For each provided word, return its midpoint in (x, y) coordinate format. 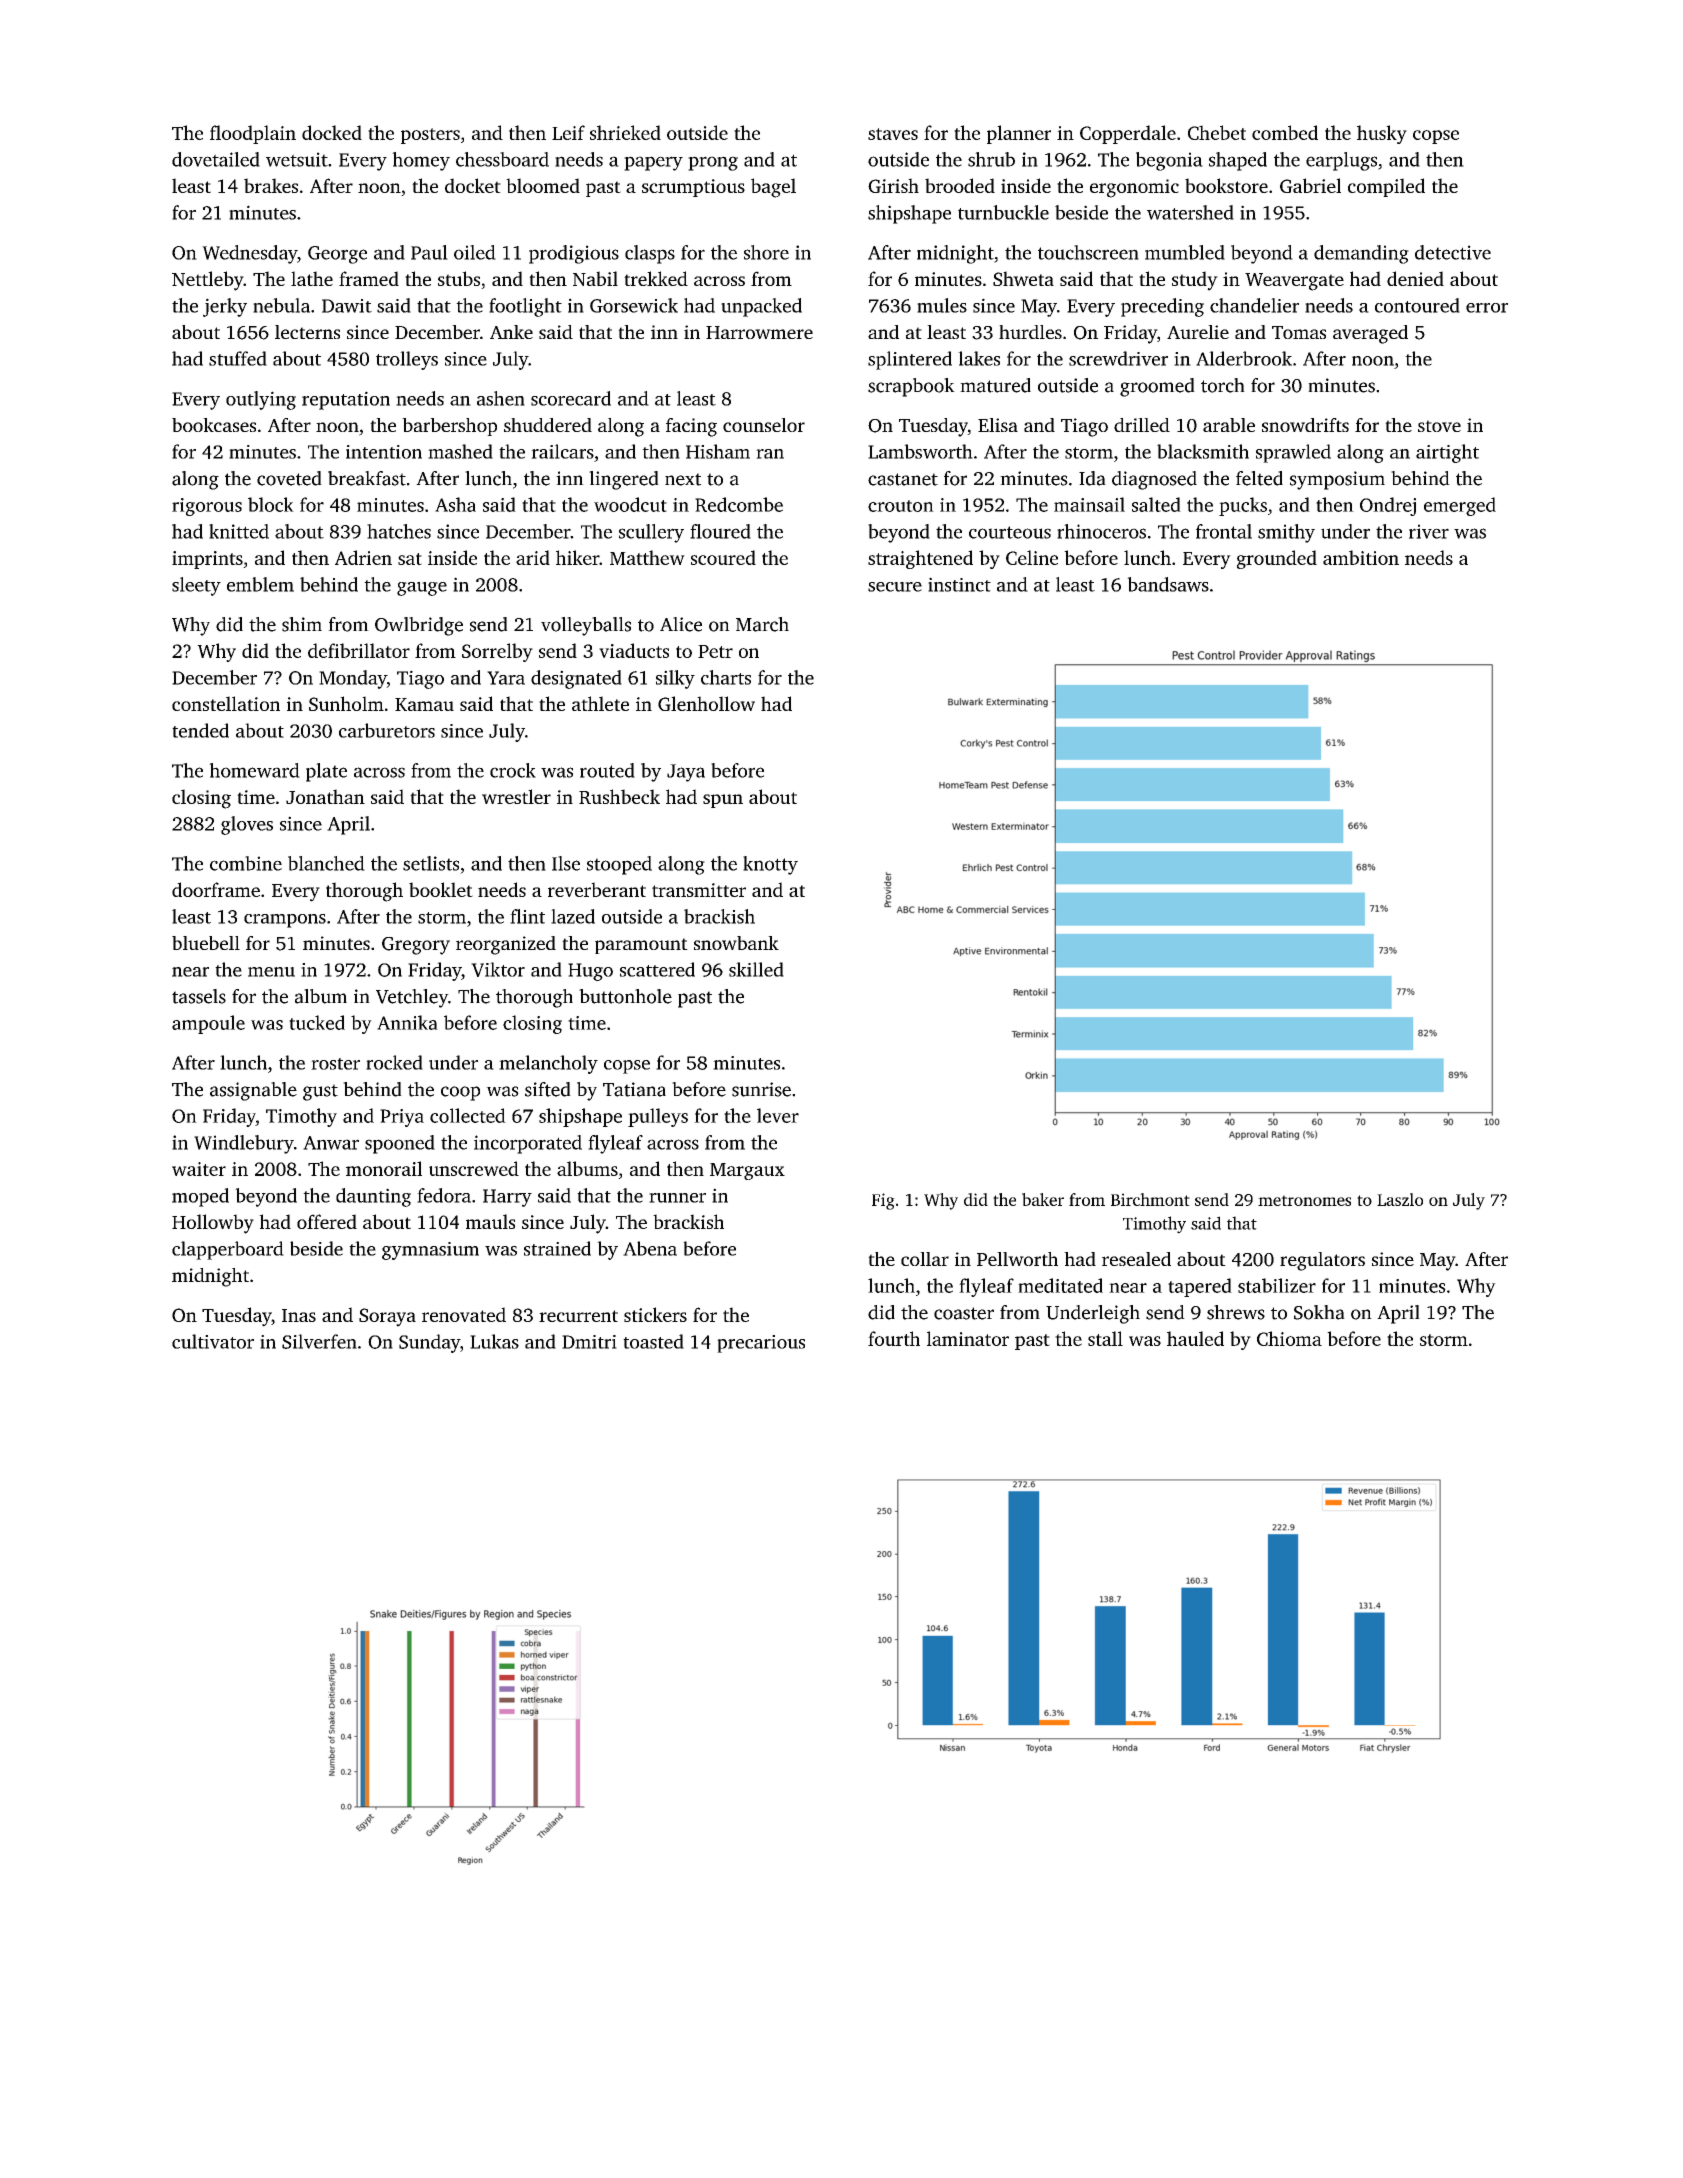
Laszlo (1400, 1199)
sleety (196, 586)
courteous (1010, 532)
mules (942, 305)
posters (430, 136)
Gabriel (1310, 185)
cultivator (213, 1341)
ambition (1361, 557)
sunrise (761, 1089)
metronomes (1304, 1200)
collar (925, 1259)
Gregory (416, 946)
